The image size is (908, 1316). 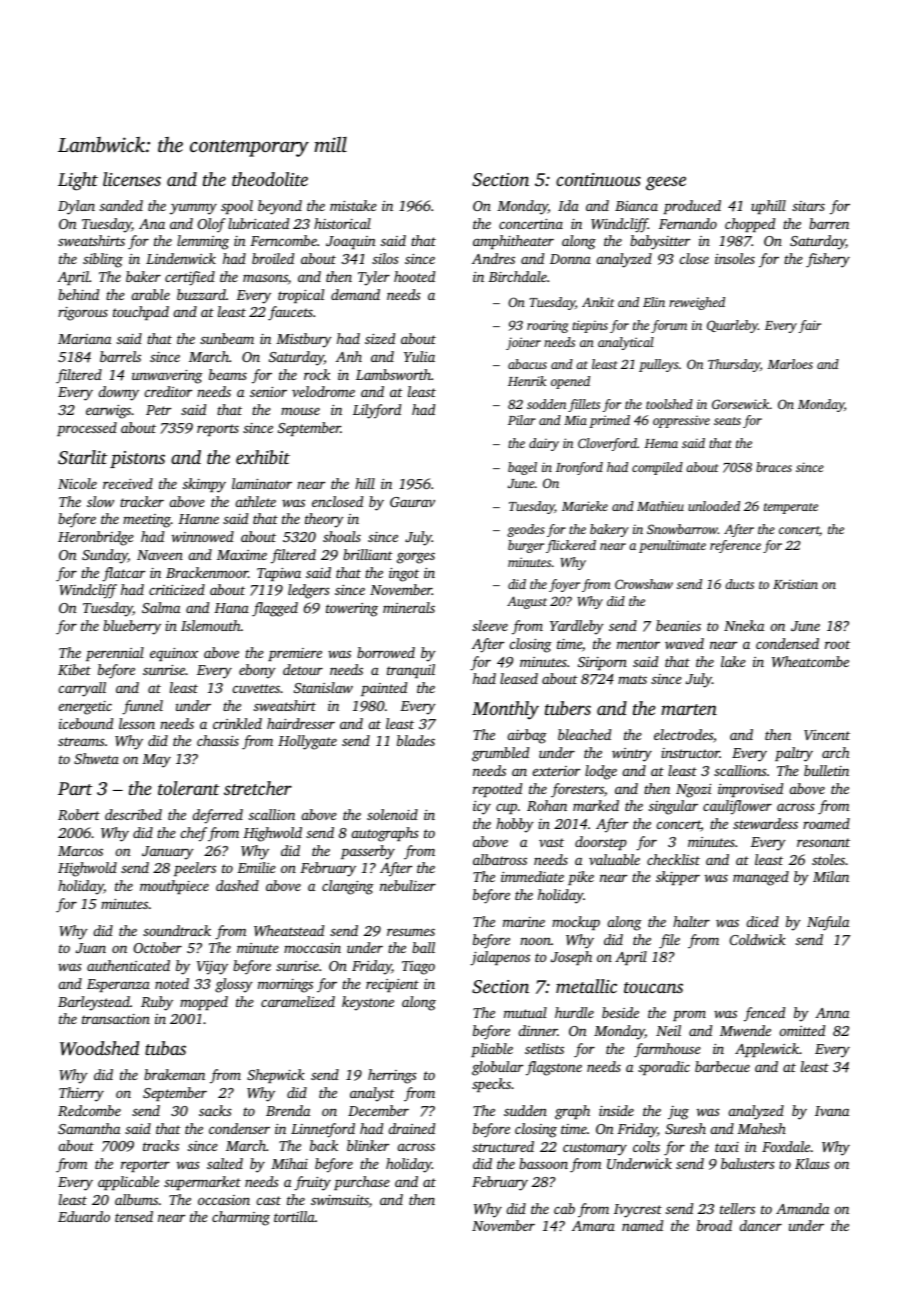 What do you see at coordinates (828, 923) in the screenshot?
I see `Nafula` at bounding box center [828, 923].
